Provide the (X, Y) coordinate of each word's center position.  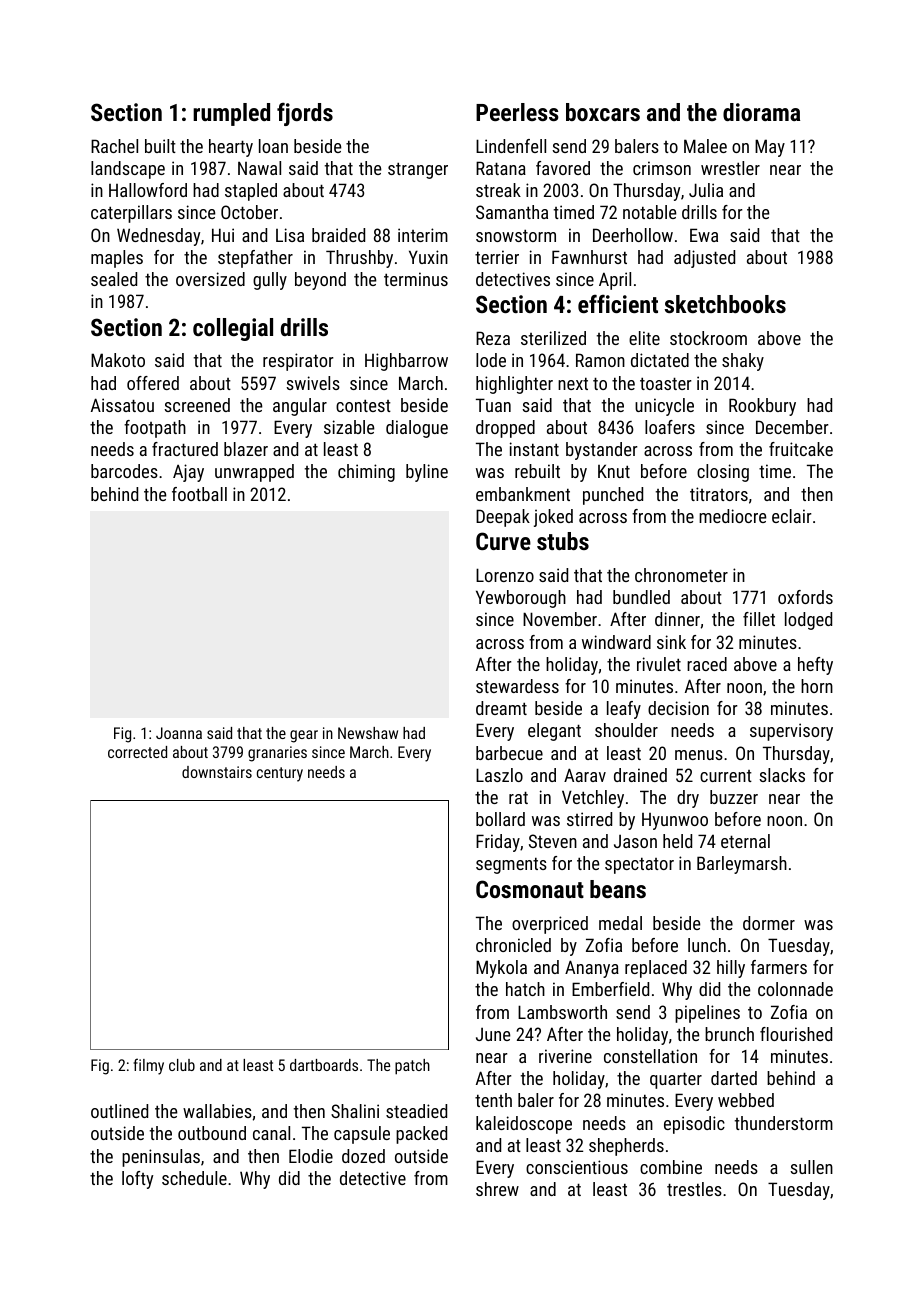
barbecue (509, 753)
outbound (212, 1133)
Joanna (179, 733)
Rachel (114, 146)
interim (423, 235)
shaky (743, 362)
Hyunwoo (675, 821)
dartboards (324, 1065)
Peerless (517, 112)
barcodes (124, 471)
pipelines (707, 1014)
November (560, 619)
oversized (210, 279)
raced (707, 664)
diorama (761, 112)
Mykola (501, 969)
